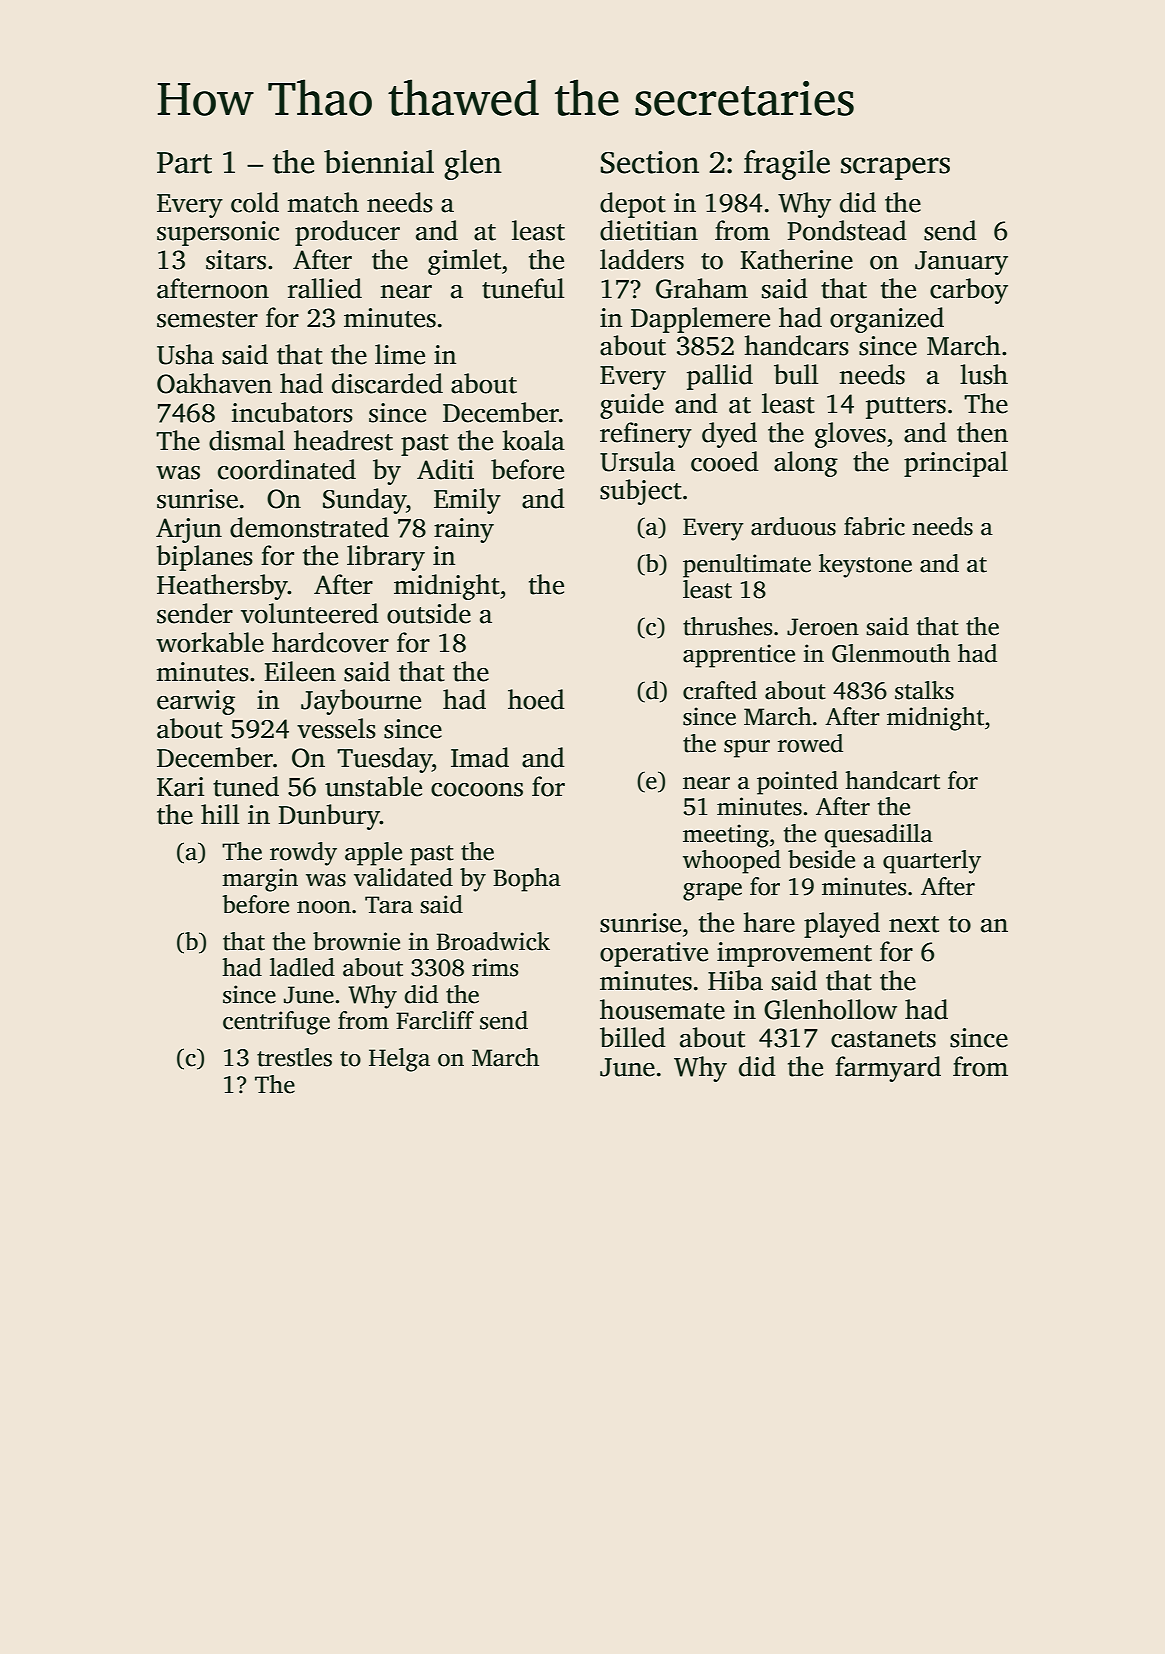  What do you see at coordinates (932, 862) in the screenshot?
I see `quarterly` at bounding box center [932, 862].
